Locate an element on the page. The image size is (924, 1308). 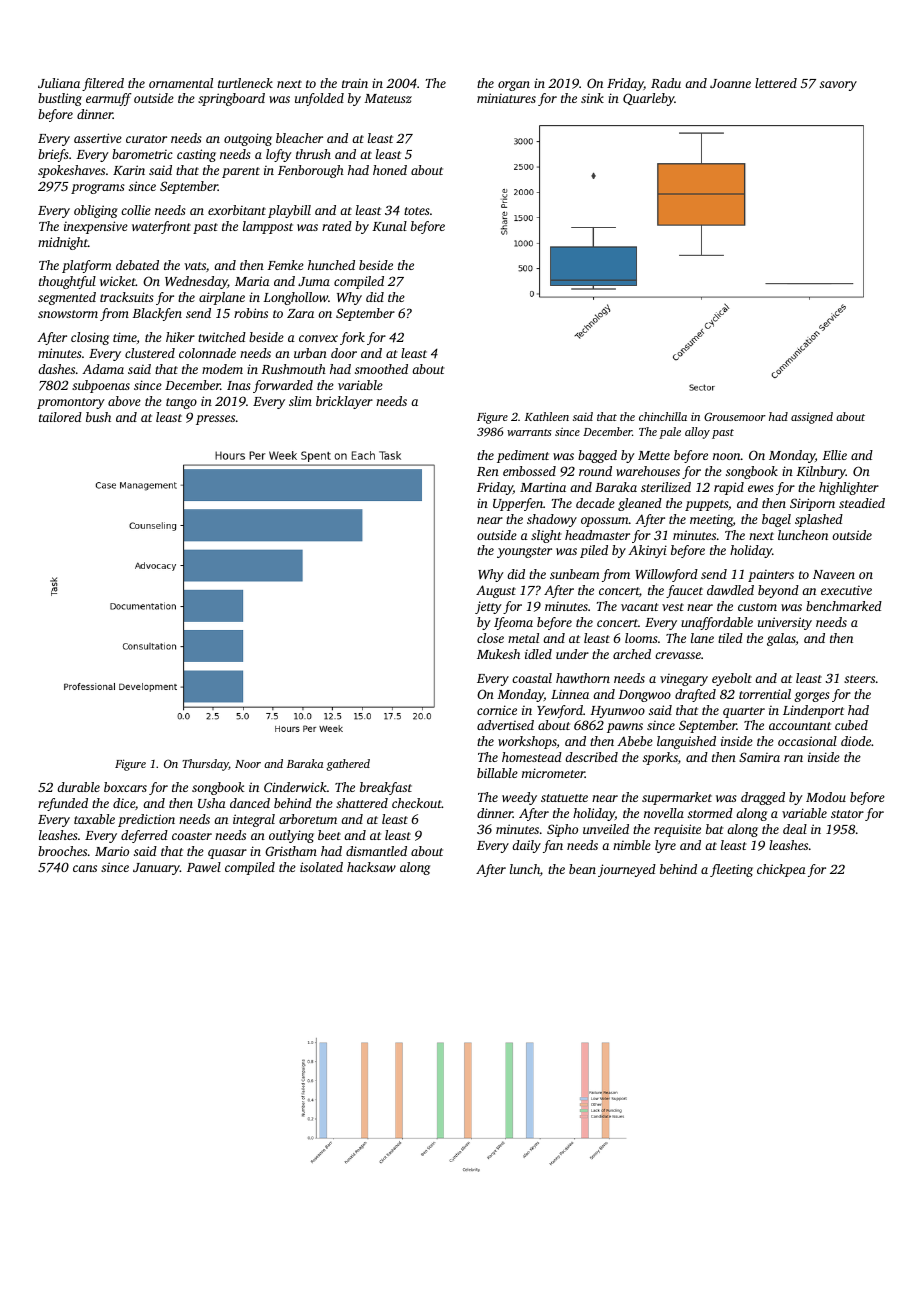
Joanne is located at coordinates (730, 83).
